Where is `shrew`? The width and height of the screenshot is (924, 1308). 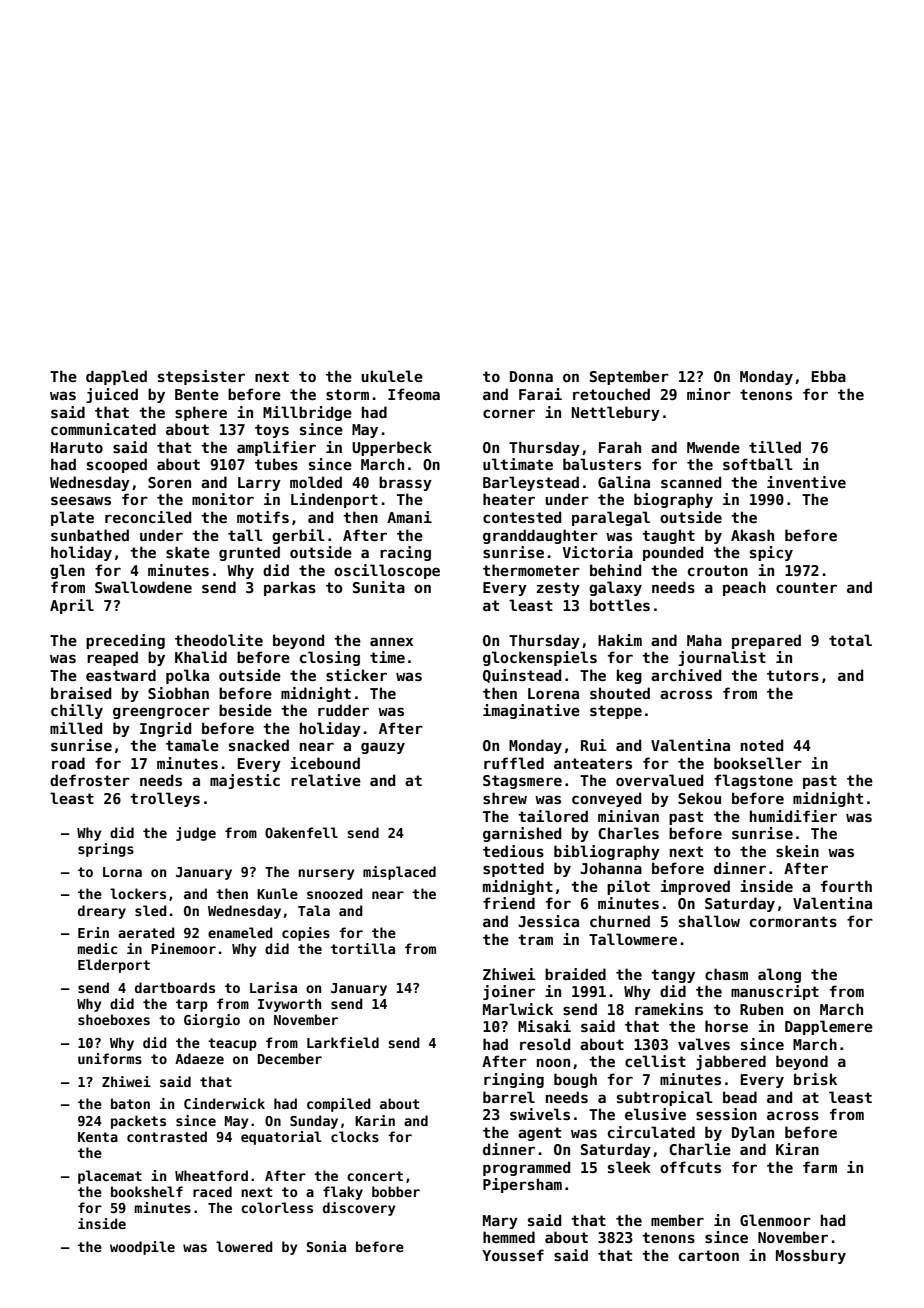 shrew is located at coordinates (505, 798).
